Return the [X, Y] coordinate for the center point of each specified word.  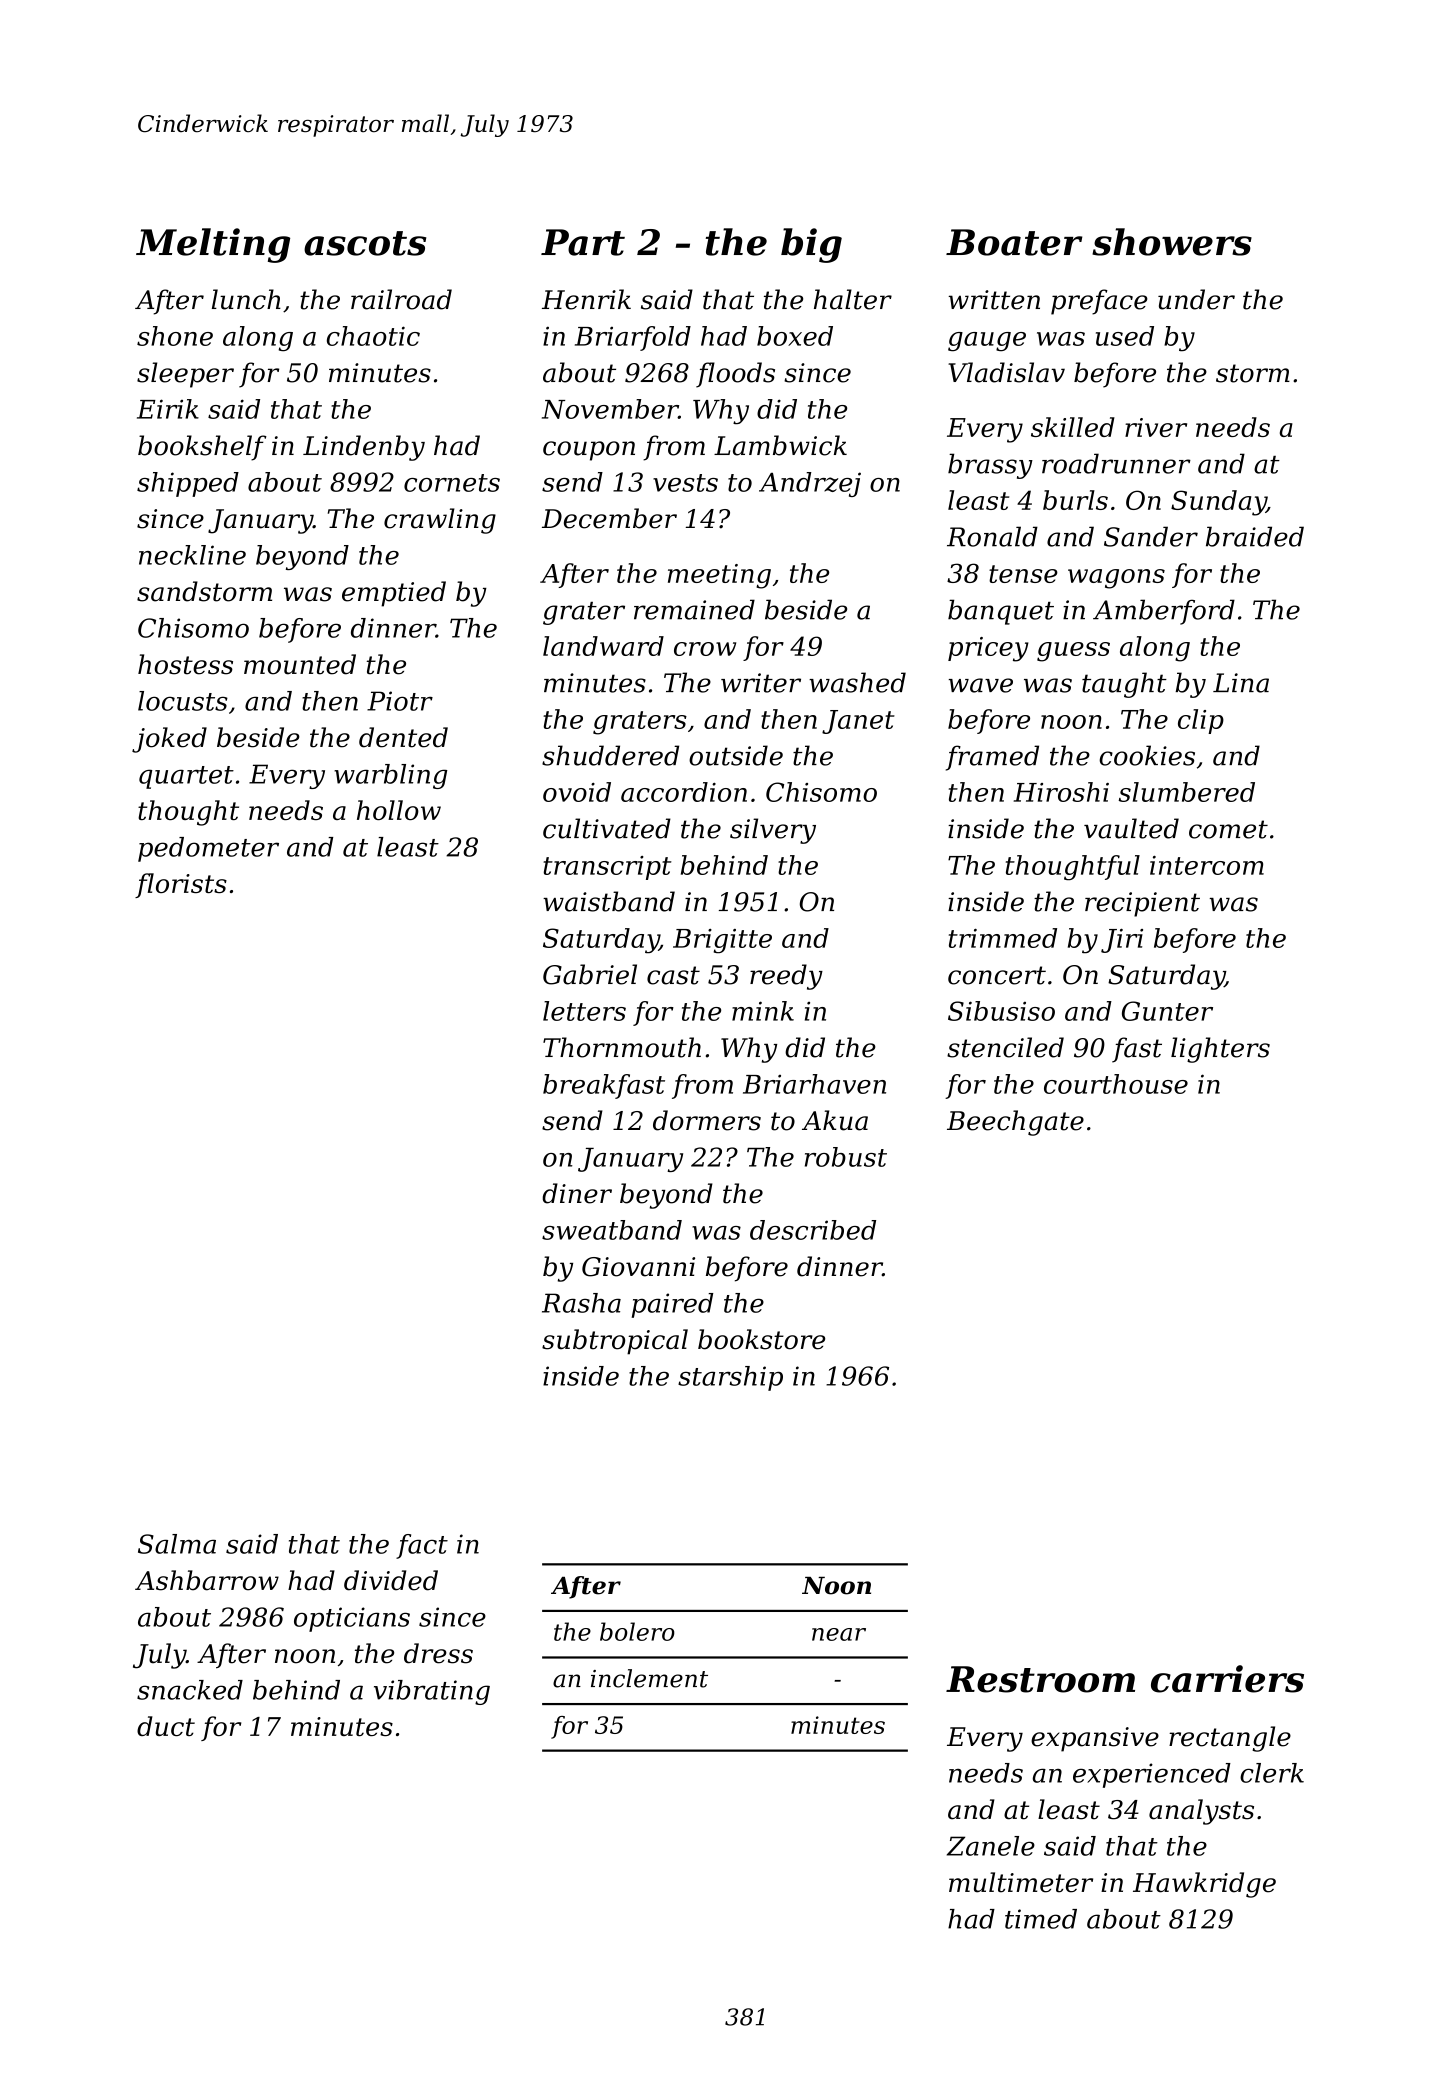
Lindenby [364, 448]
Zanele [991, 1846]
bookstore [761, 1339]
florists [181, 885]
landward [603, 646]
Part [583, 242]
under [1196, 299]
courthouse [1116, 1084]
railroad [401, 299]
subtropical [615, 1342]
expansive [1095, 1739]
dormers [707, 1120]
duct [166, 1726]
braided [1255, 536]
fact [422, 1546]
